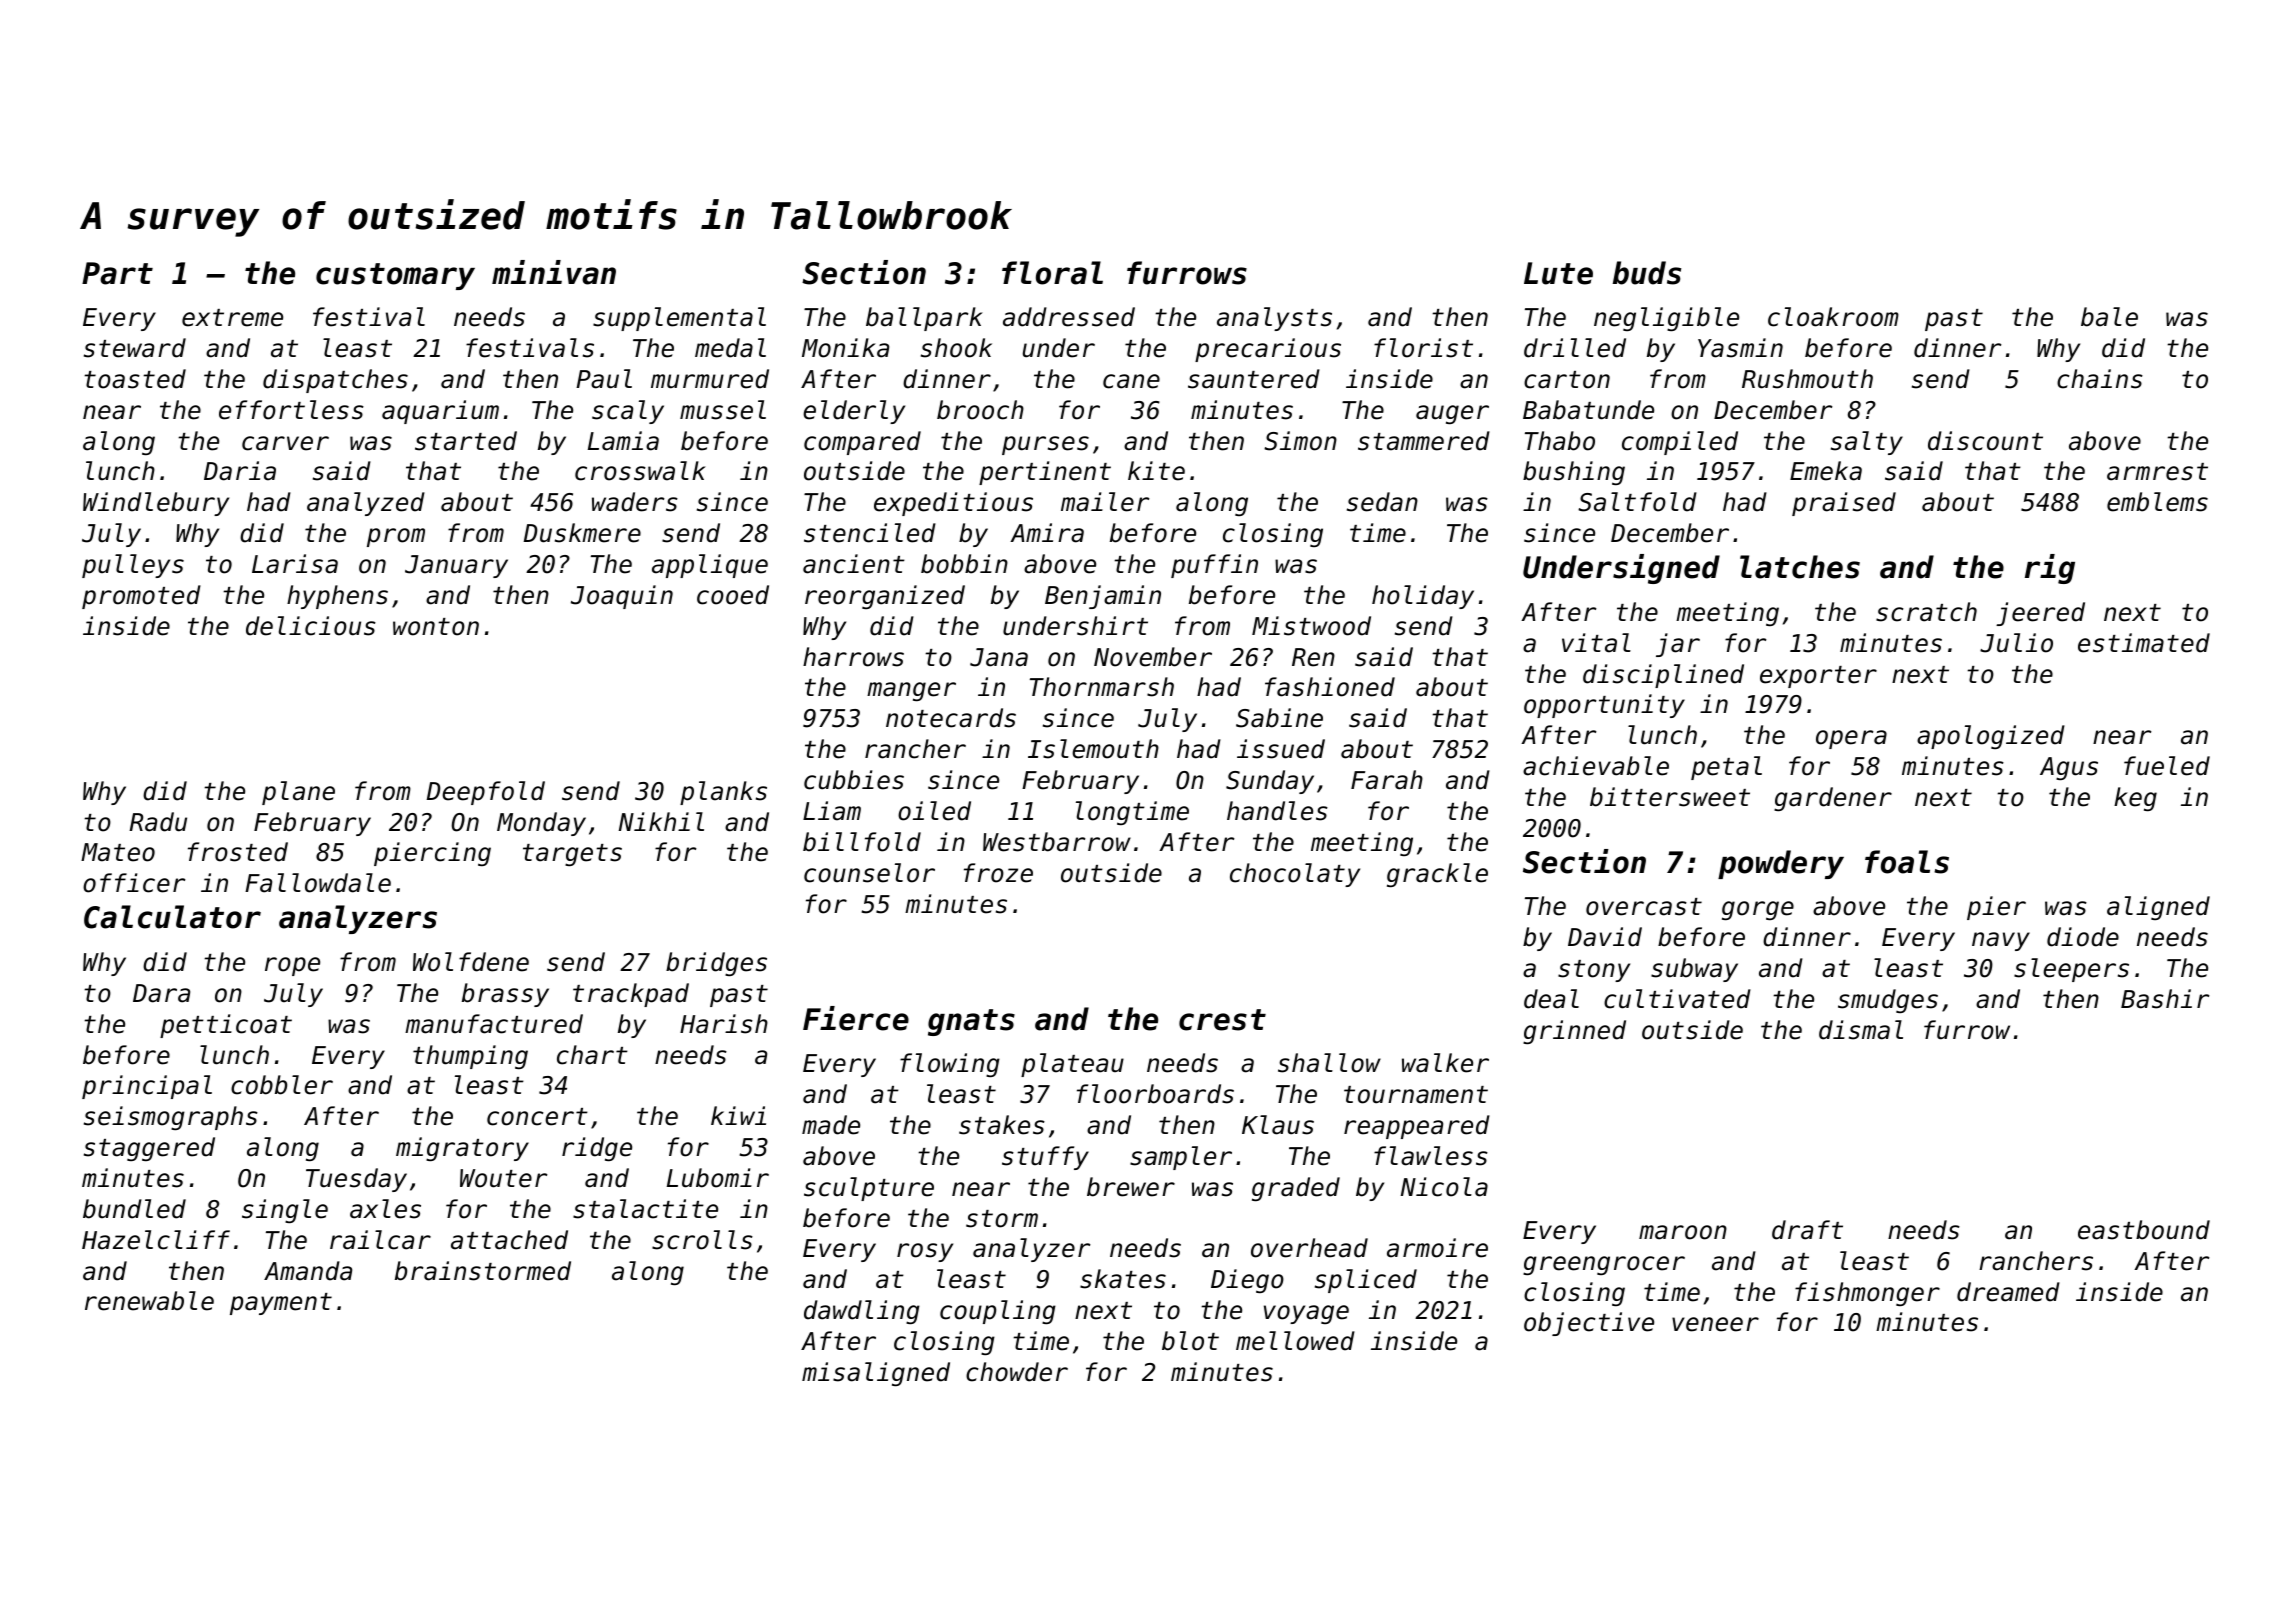 Image resolution: width=2292 pixels, height=1620 pixels. What do you see at coordinates (1131, 1187) in the page?
I see `brewer` at bounding box center [1131, 1187].
